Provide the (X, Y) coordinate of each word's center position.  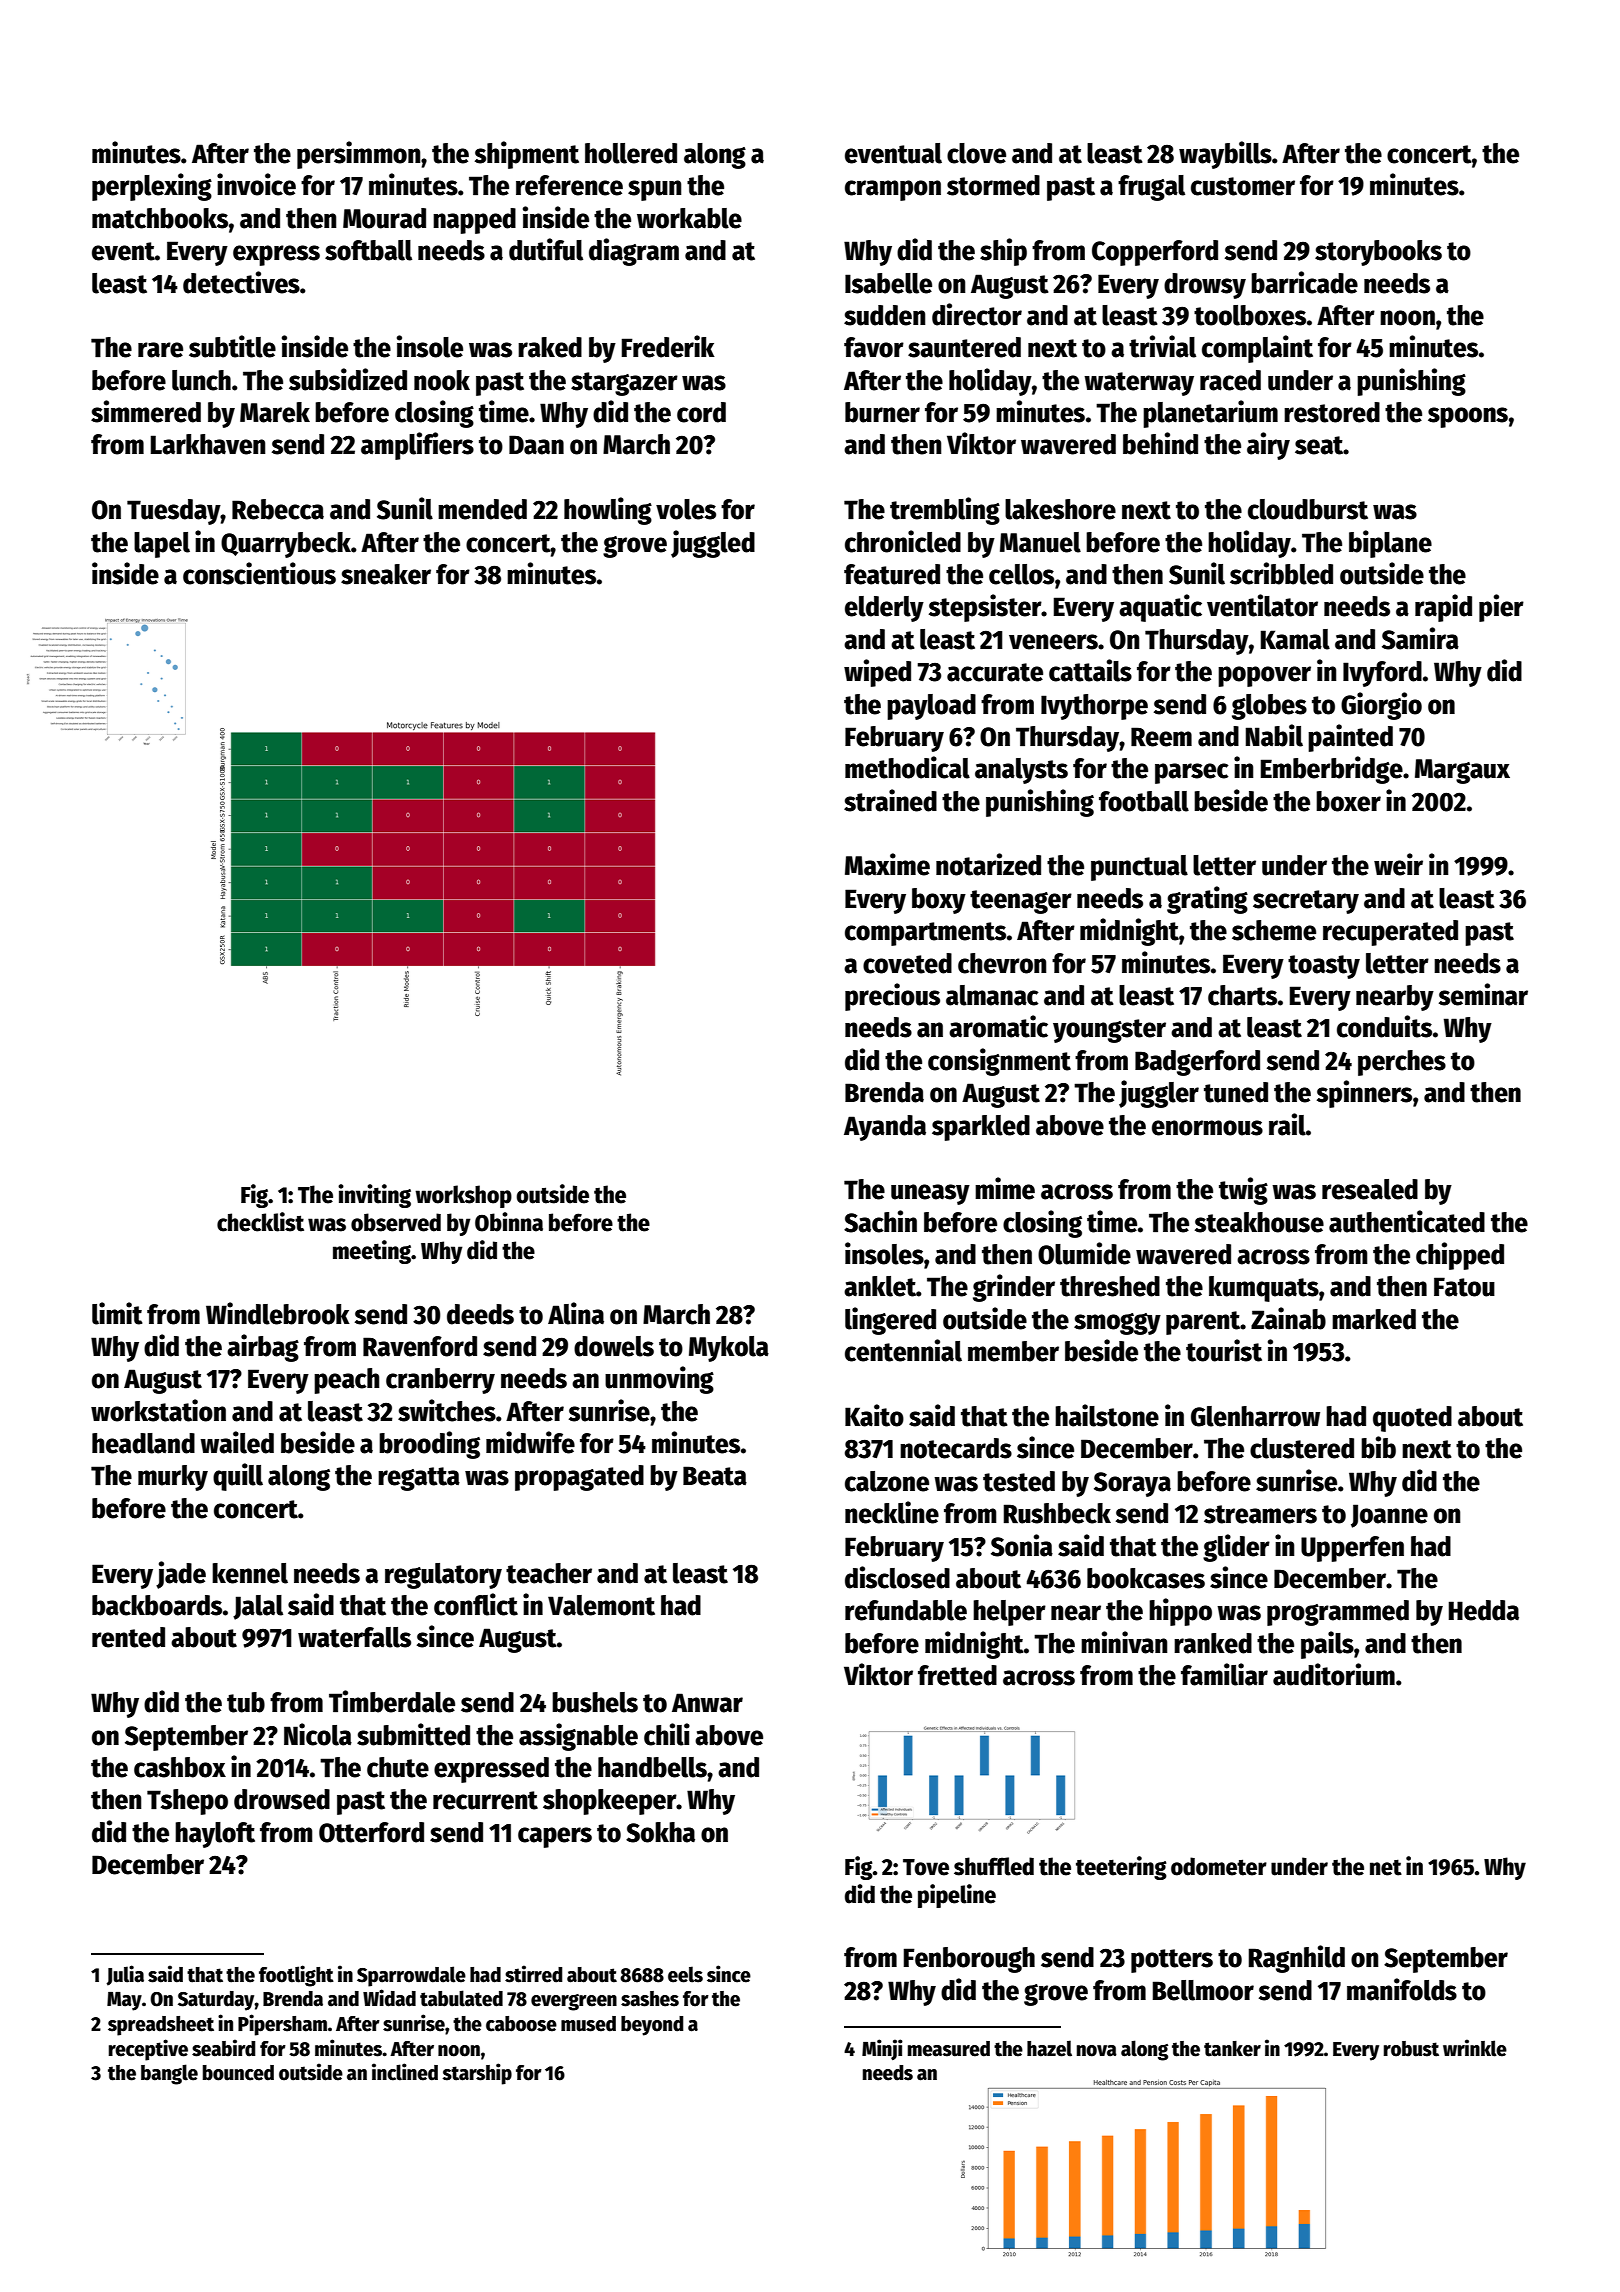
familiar (1224, 1674)
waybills (1225, 155)
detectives (241, 282)
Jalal (258, 1607)
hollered (631, 153)
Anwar (707, 1703)
